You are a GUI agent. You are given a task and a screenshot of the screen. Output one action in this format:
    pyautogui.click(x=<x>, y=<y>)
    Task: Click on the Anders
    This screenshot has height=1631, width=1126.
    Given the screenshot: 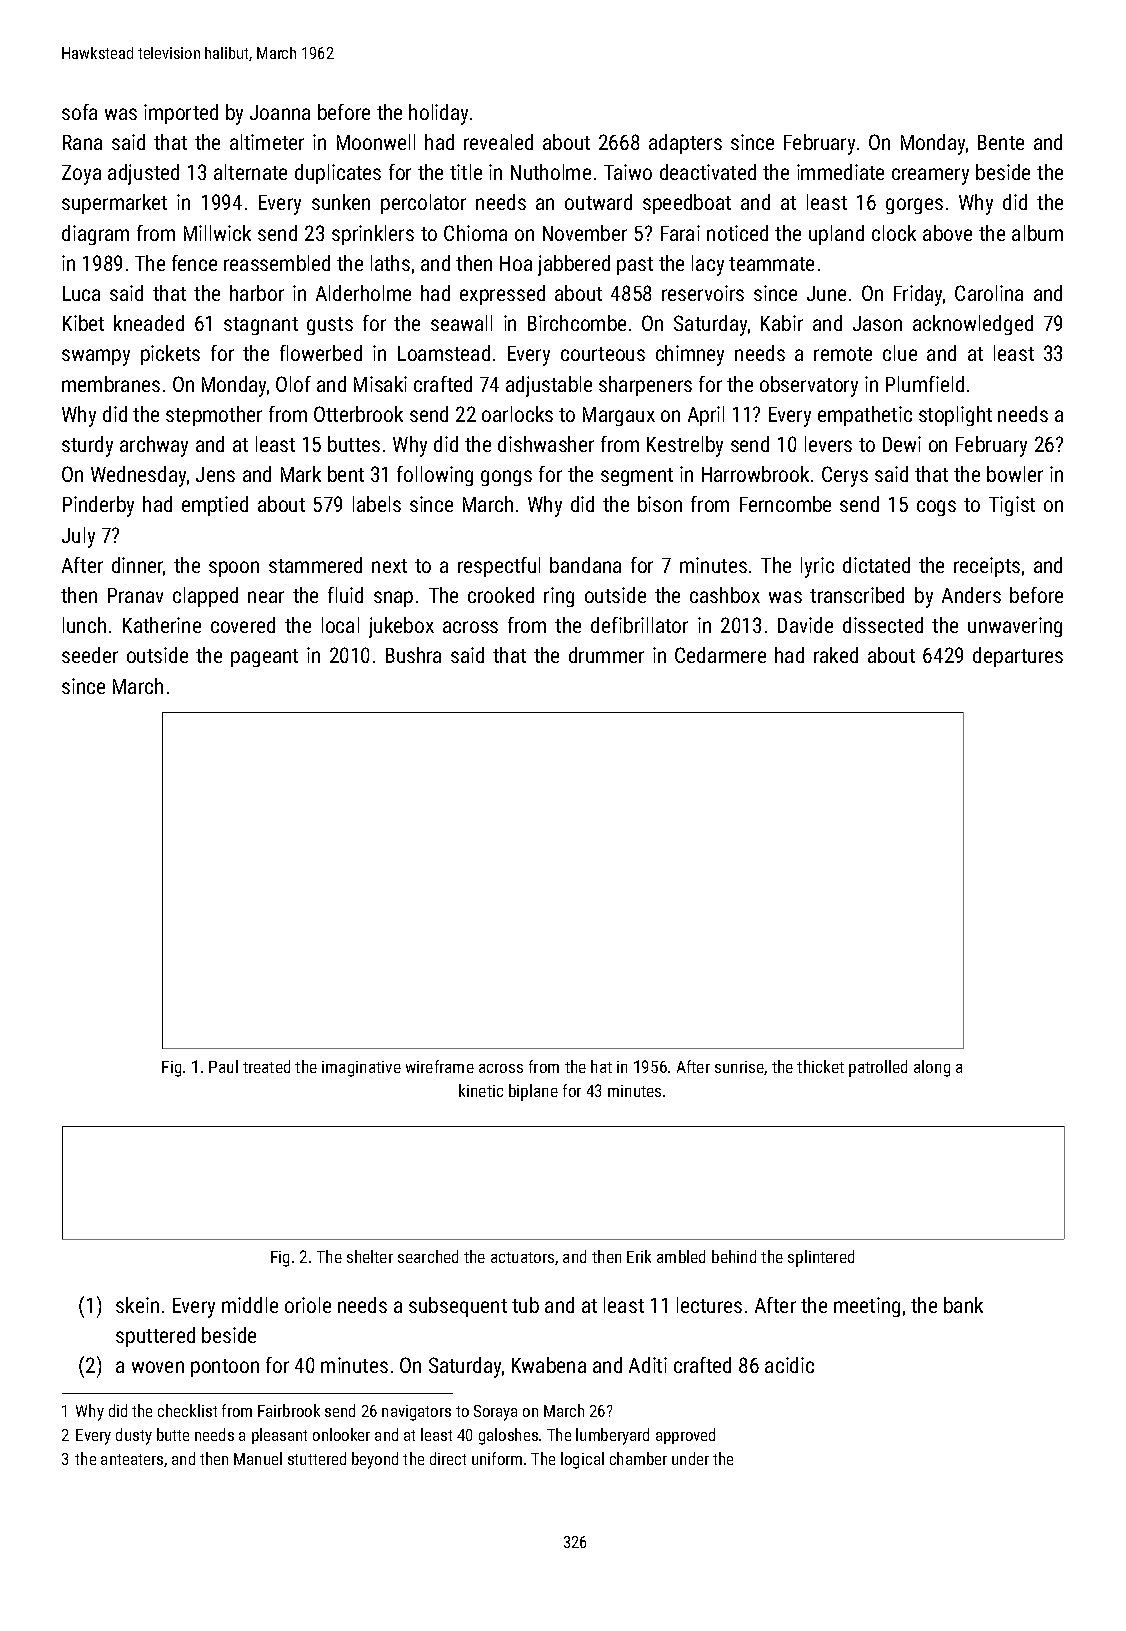 What is the action you would take?
    pyautogui.click(x=971, y=595)
